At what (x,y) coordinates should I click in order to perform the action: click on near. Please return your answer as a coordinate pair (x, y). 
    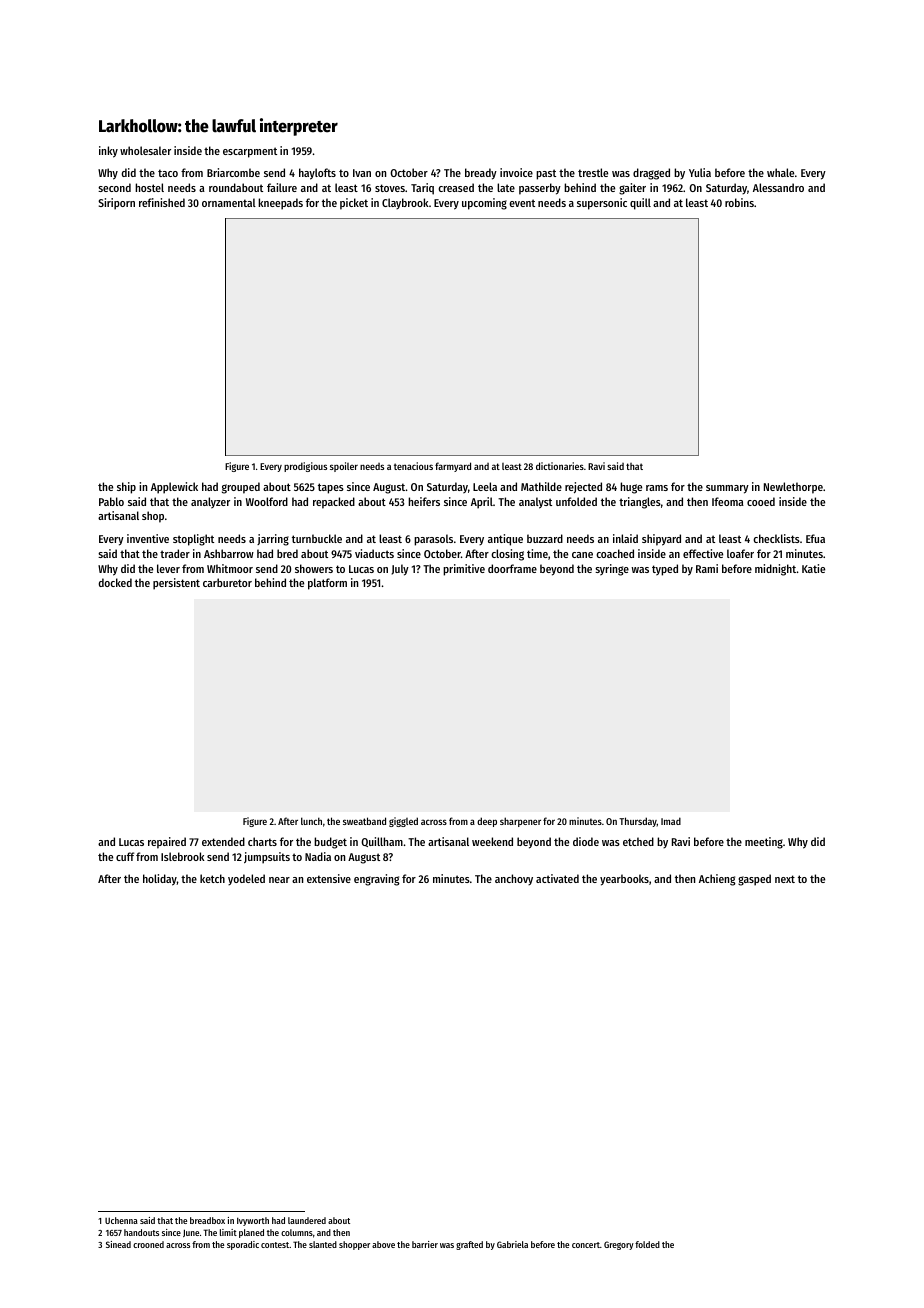
    Looking at the image, I should click on (279, 880).
